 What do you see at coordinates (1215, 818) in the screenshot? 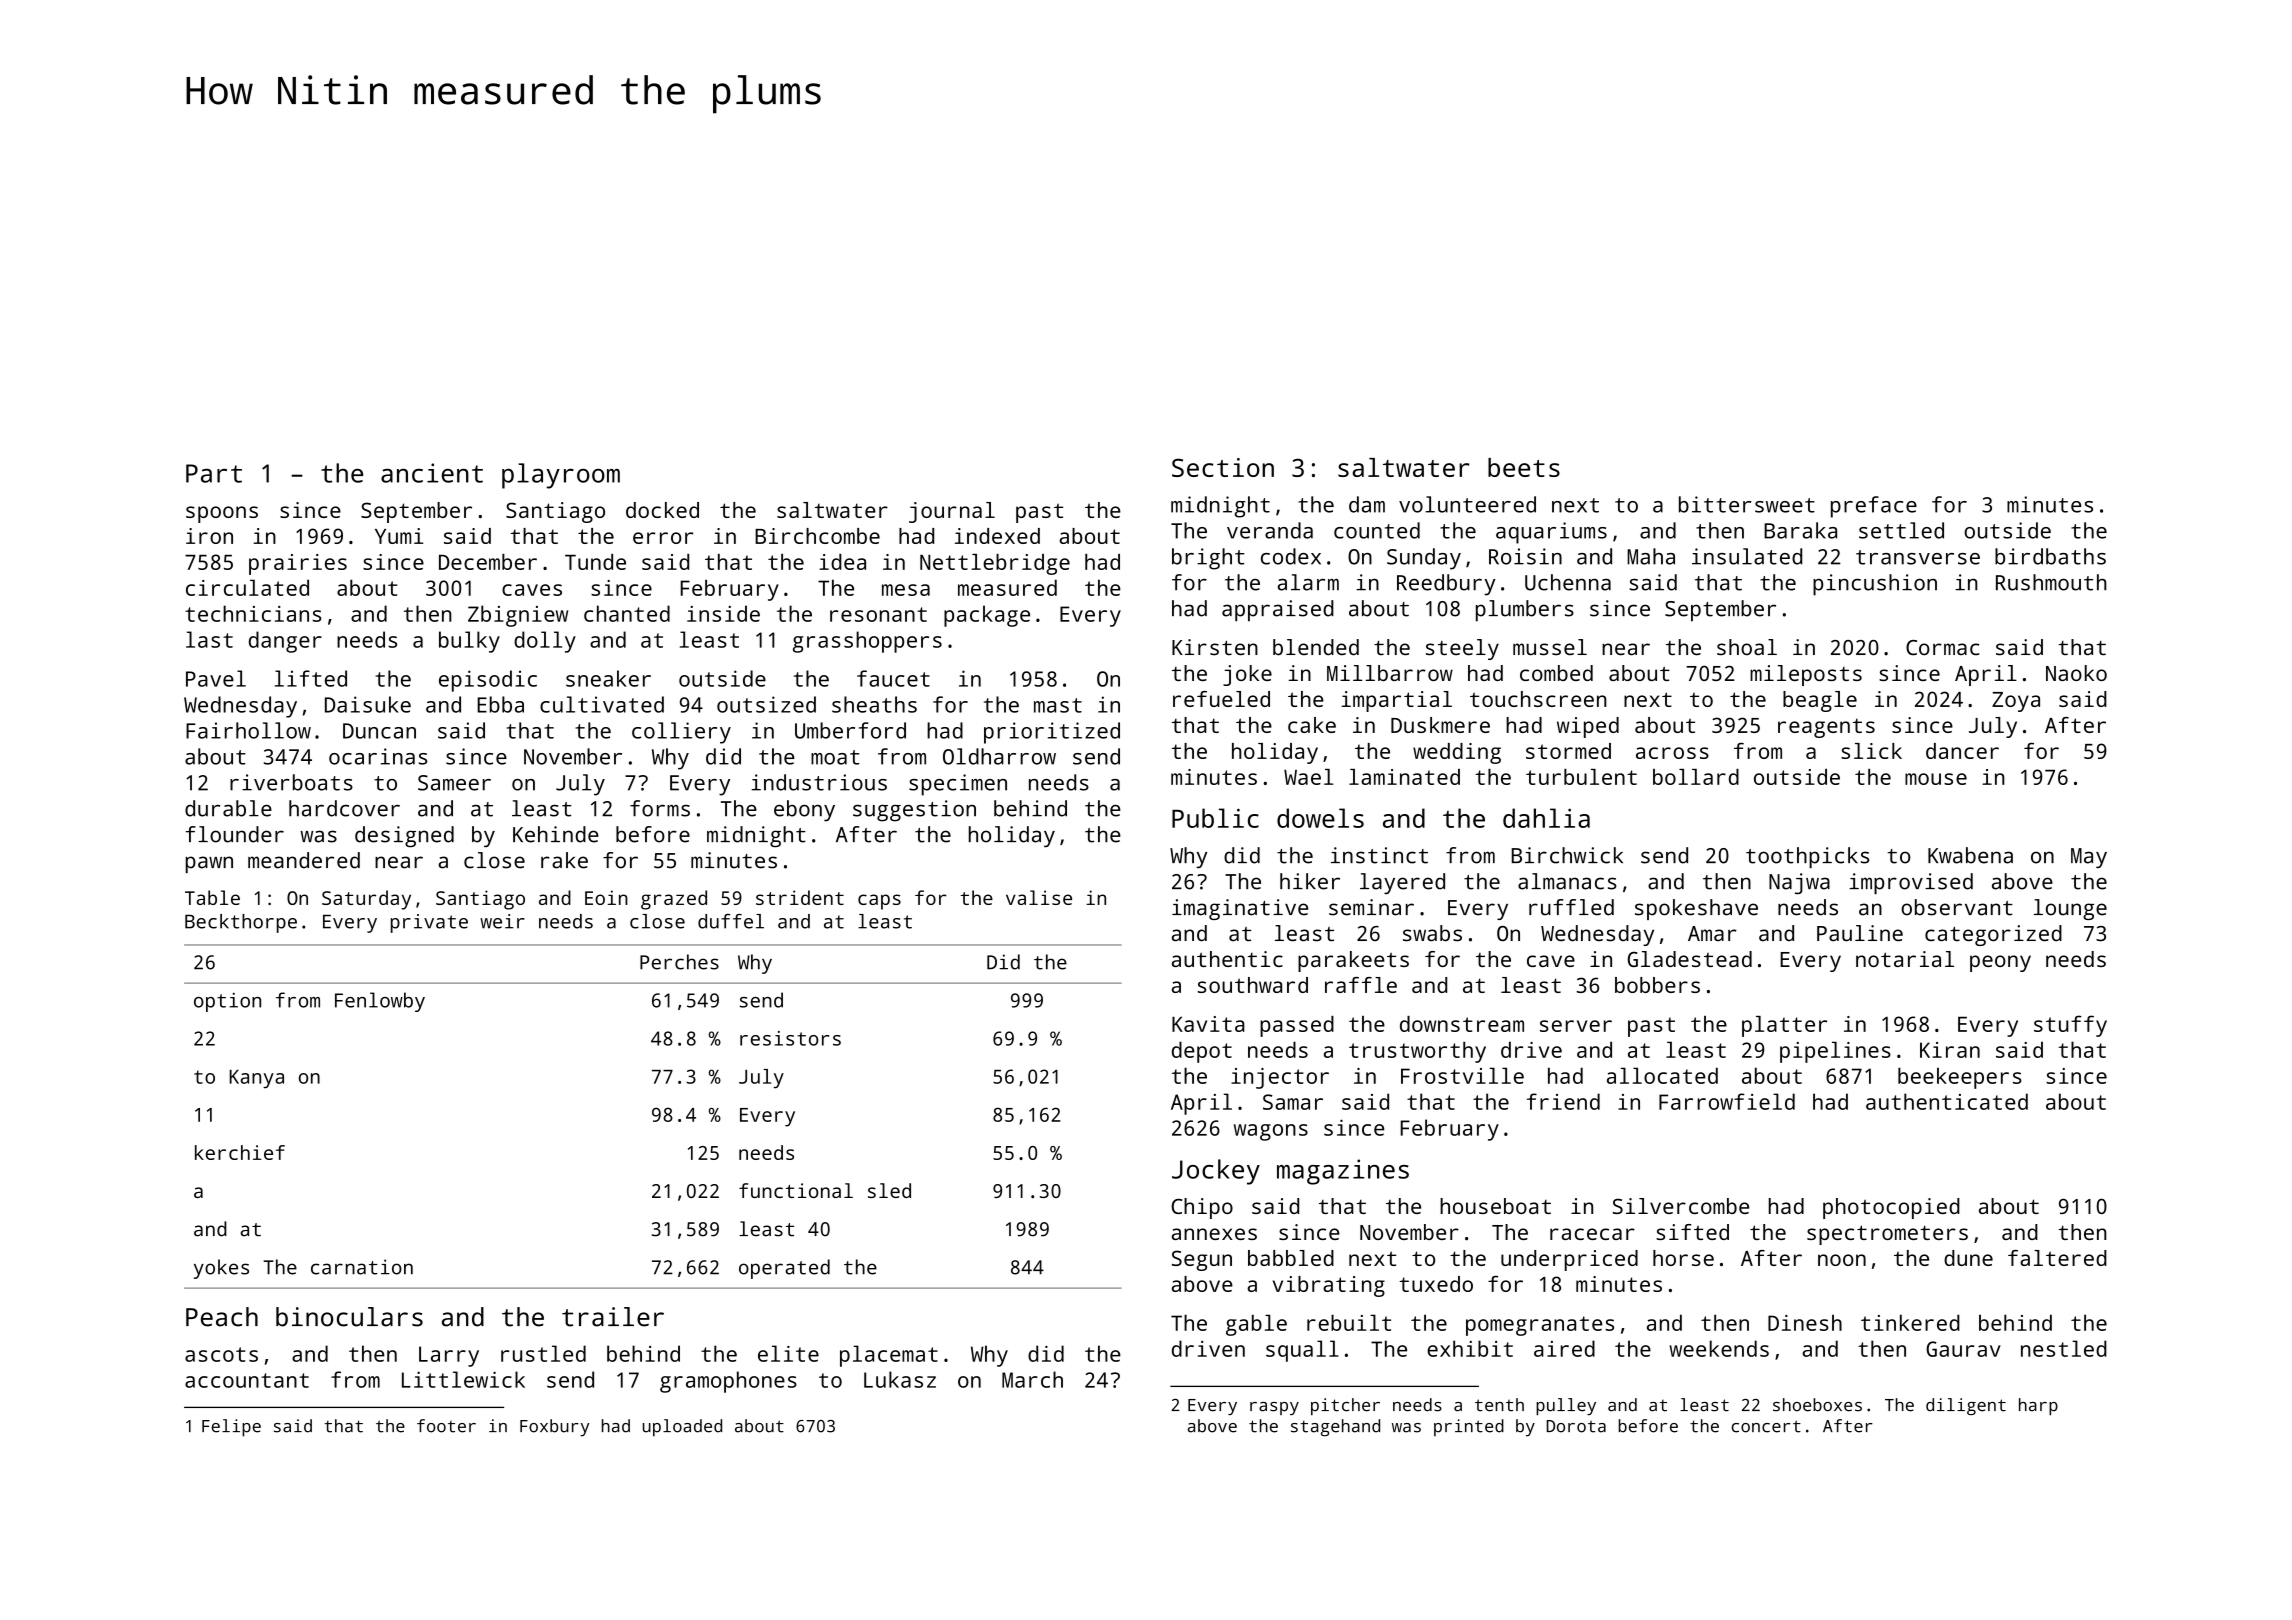
I see `Public` at bounding box center [1215, 818].
